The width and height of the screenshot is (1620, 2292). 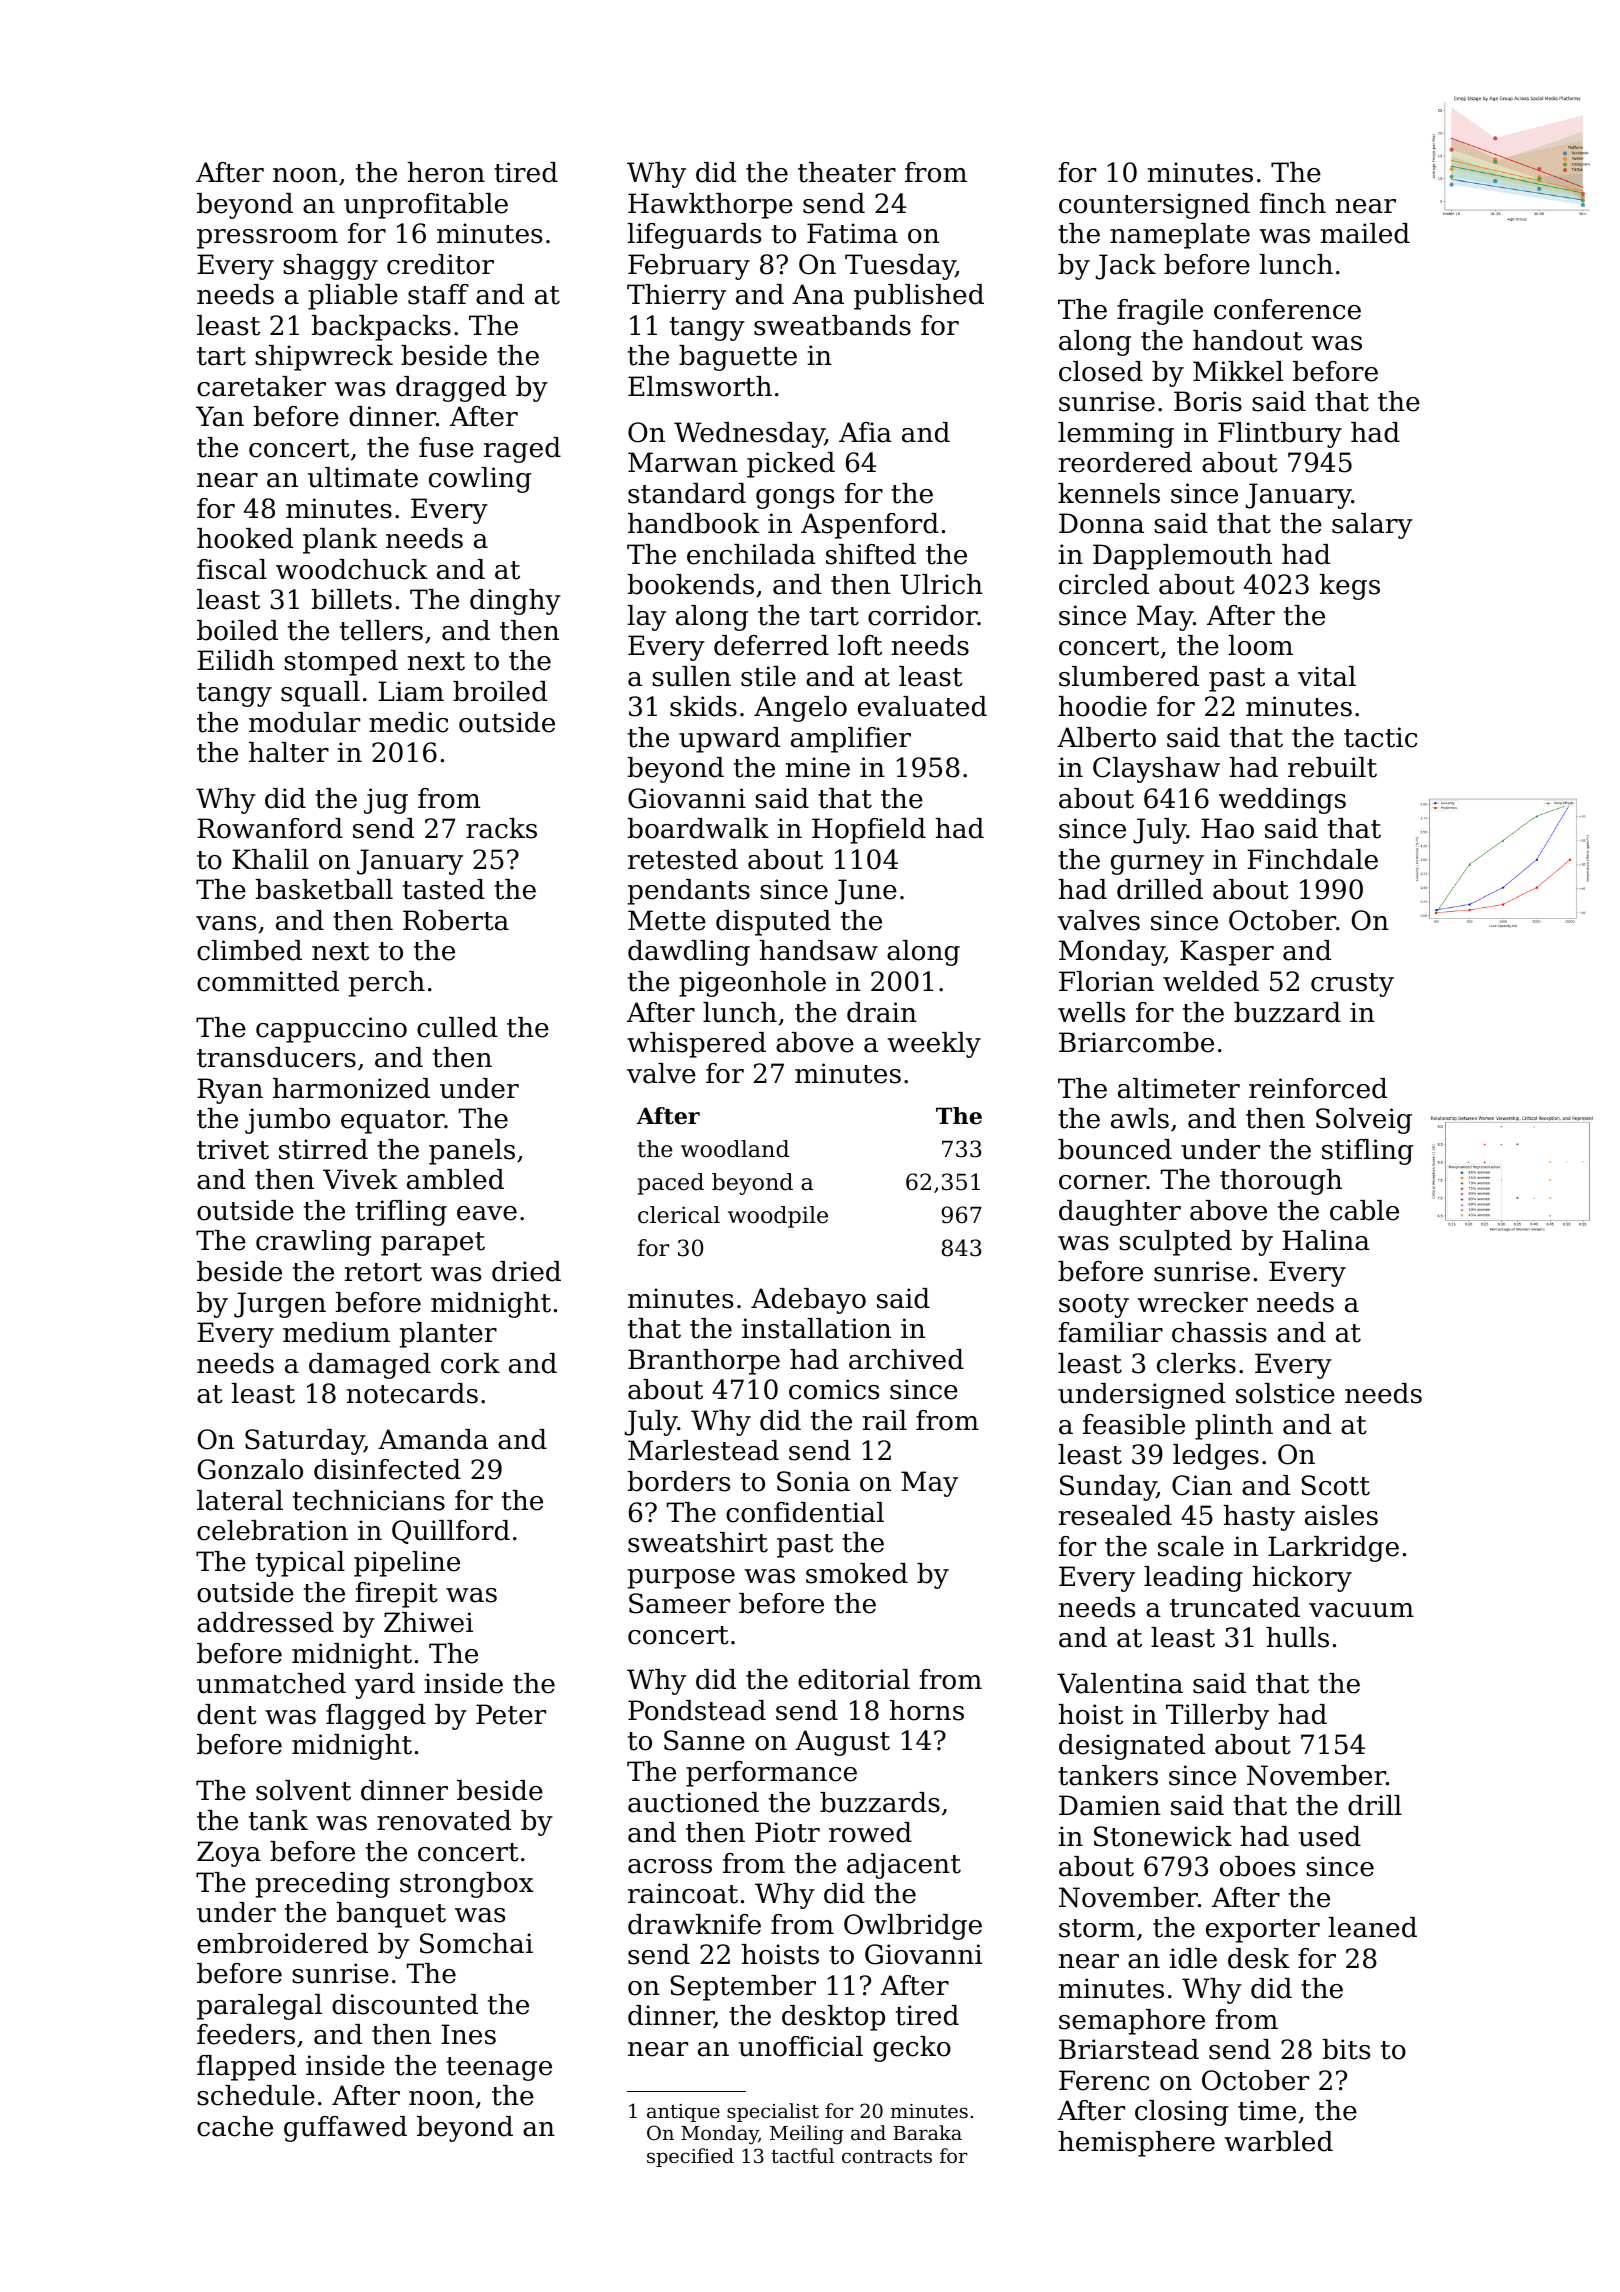 I want to click on Hopfield, so click(x=869, y=831).
